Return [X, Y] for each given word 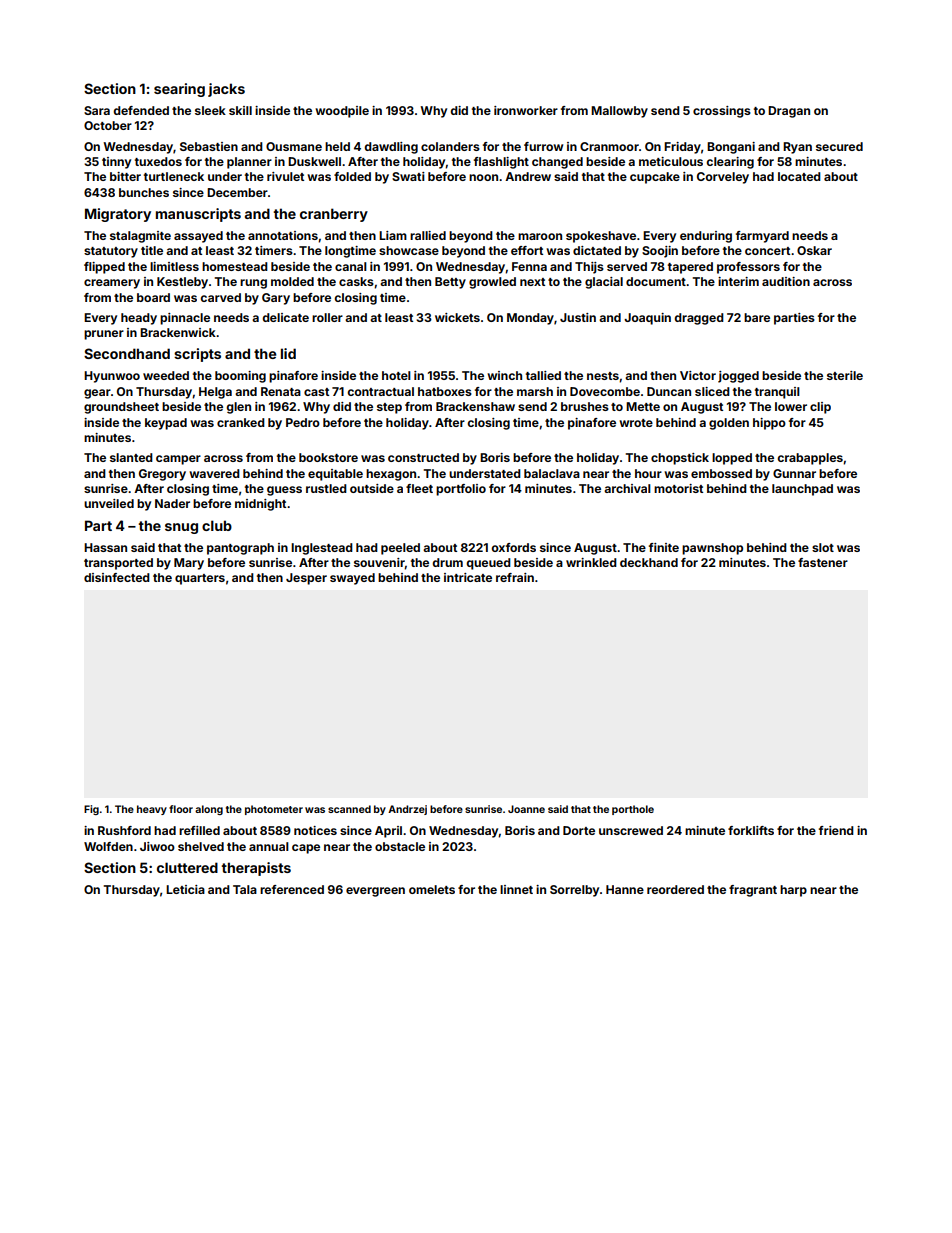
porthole [633, 810]
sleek [210, 110]
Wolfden [108, 846]
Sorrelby [574, 891]
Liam [393, 235]
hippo [769, 424]
